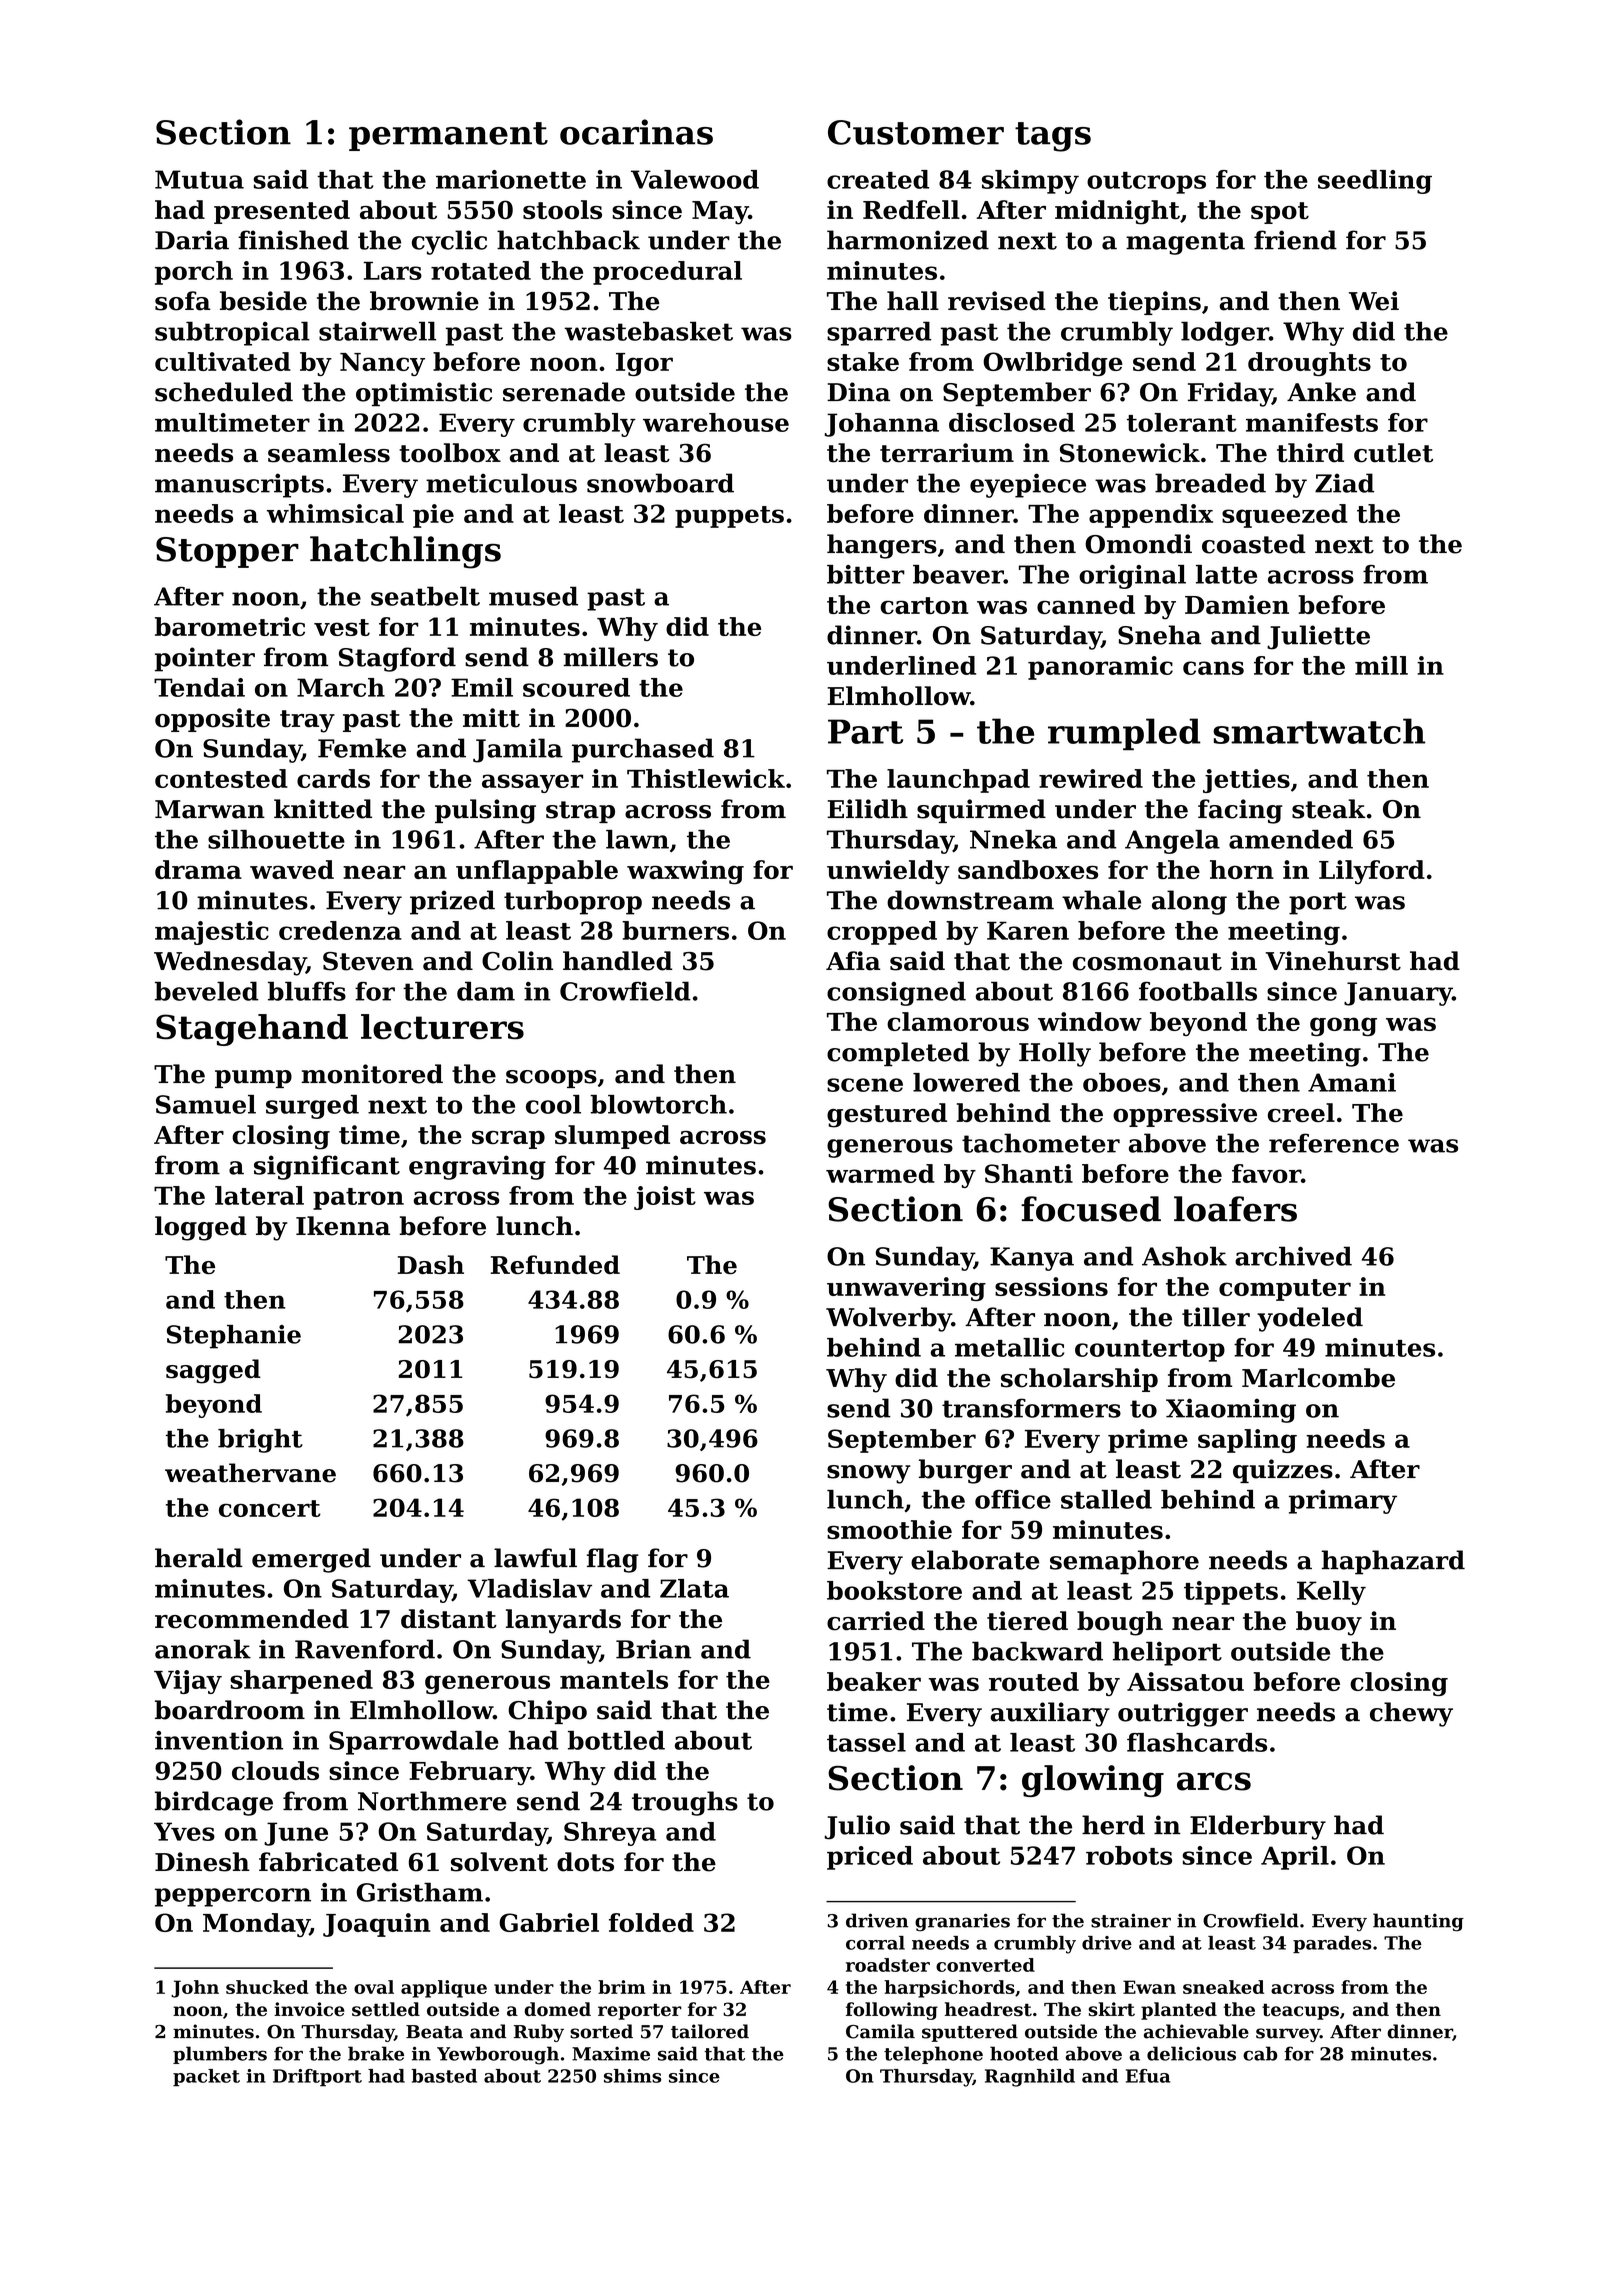 This screenshot has height=2292, width=1620. I want to click on Mutua, so click(199, 179).
